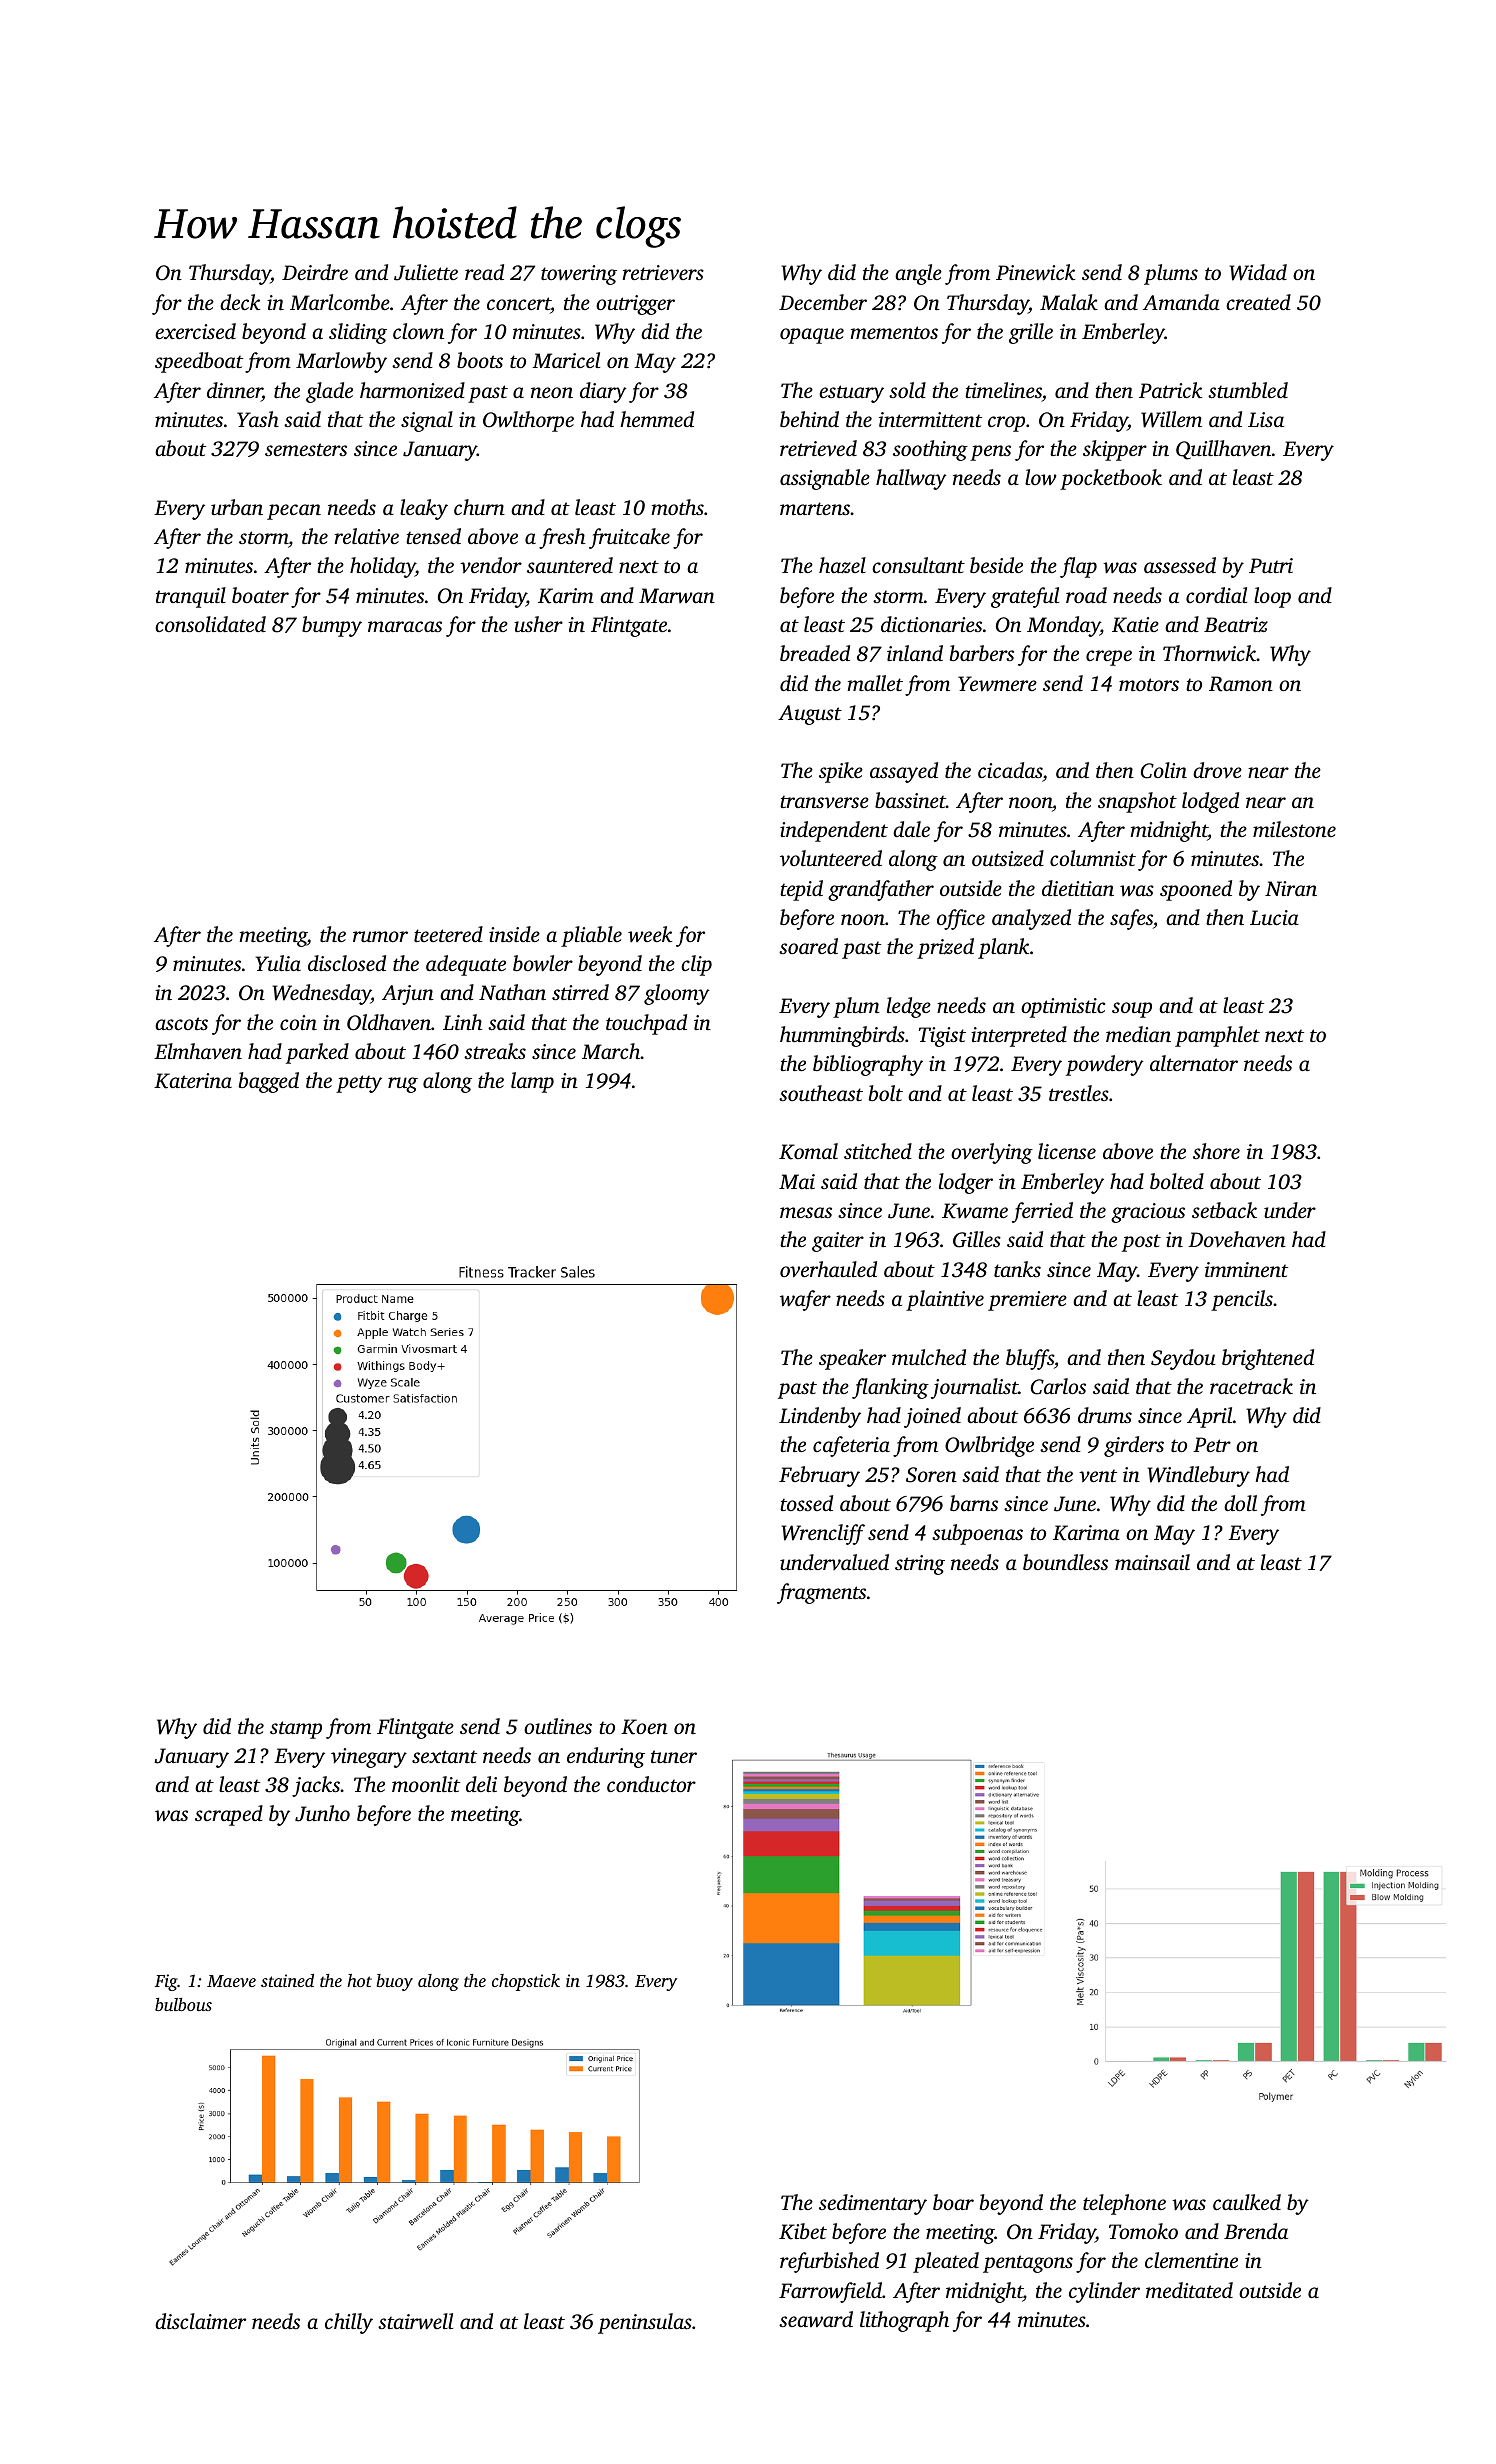 This screenshot has height=2464, width=1496. I want to click on disclaimer, so click(200, 2321).
